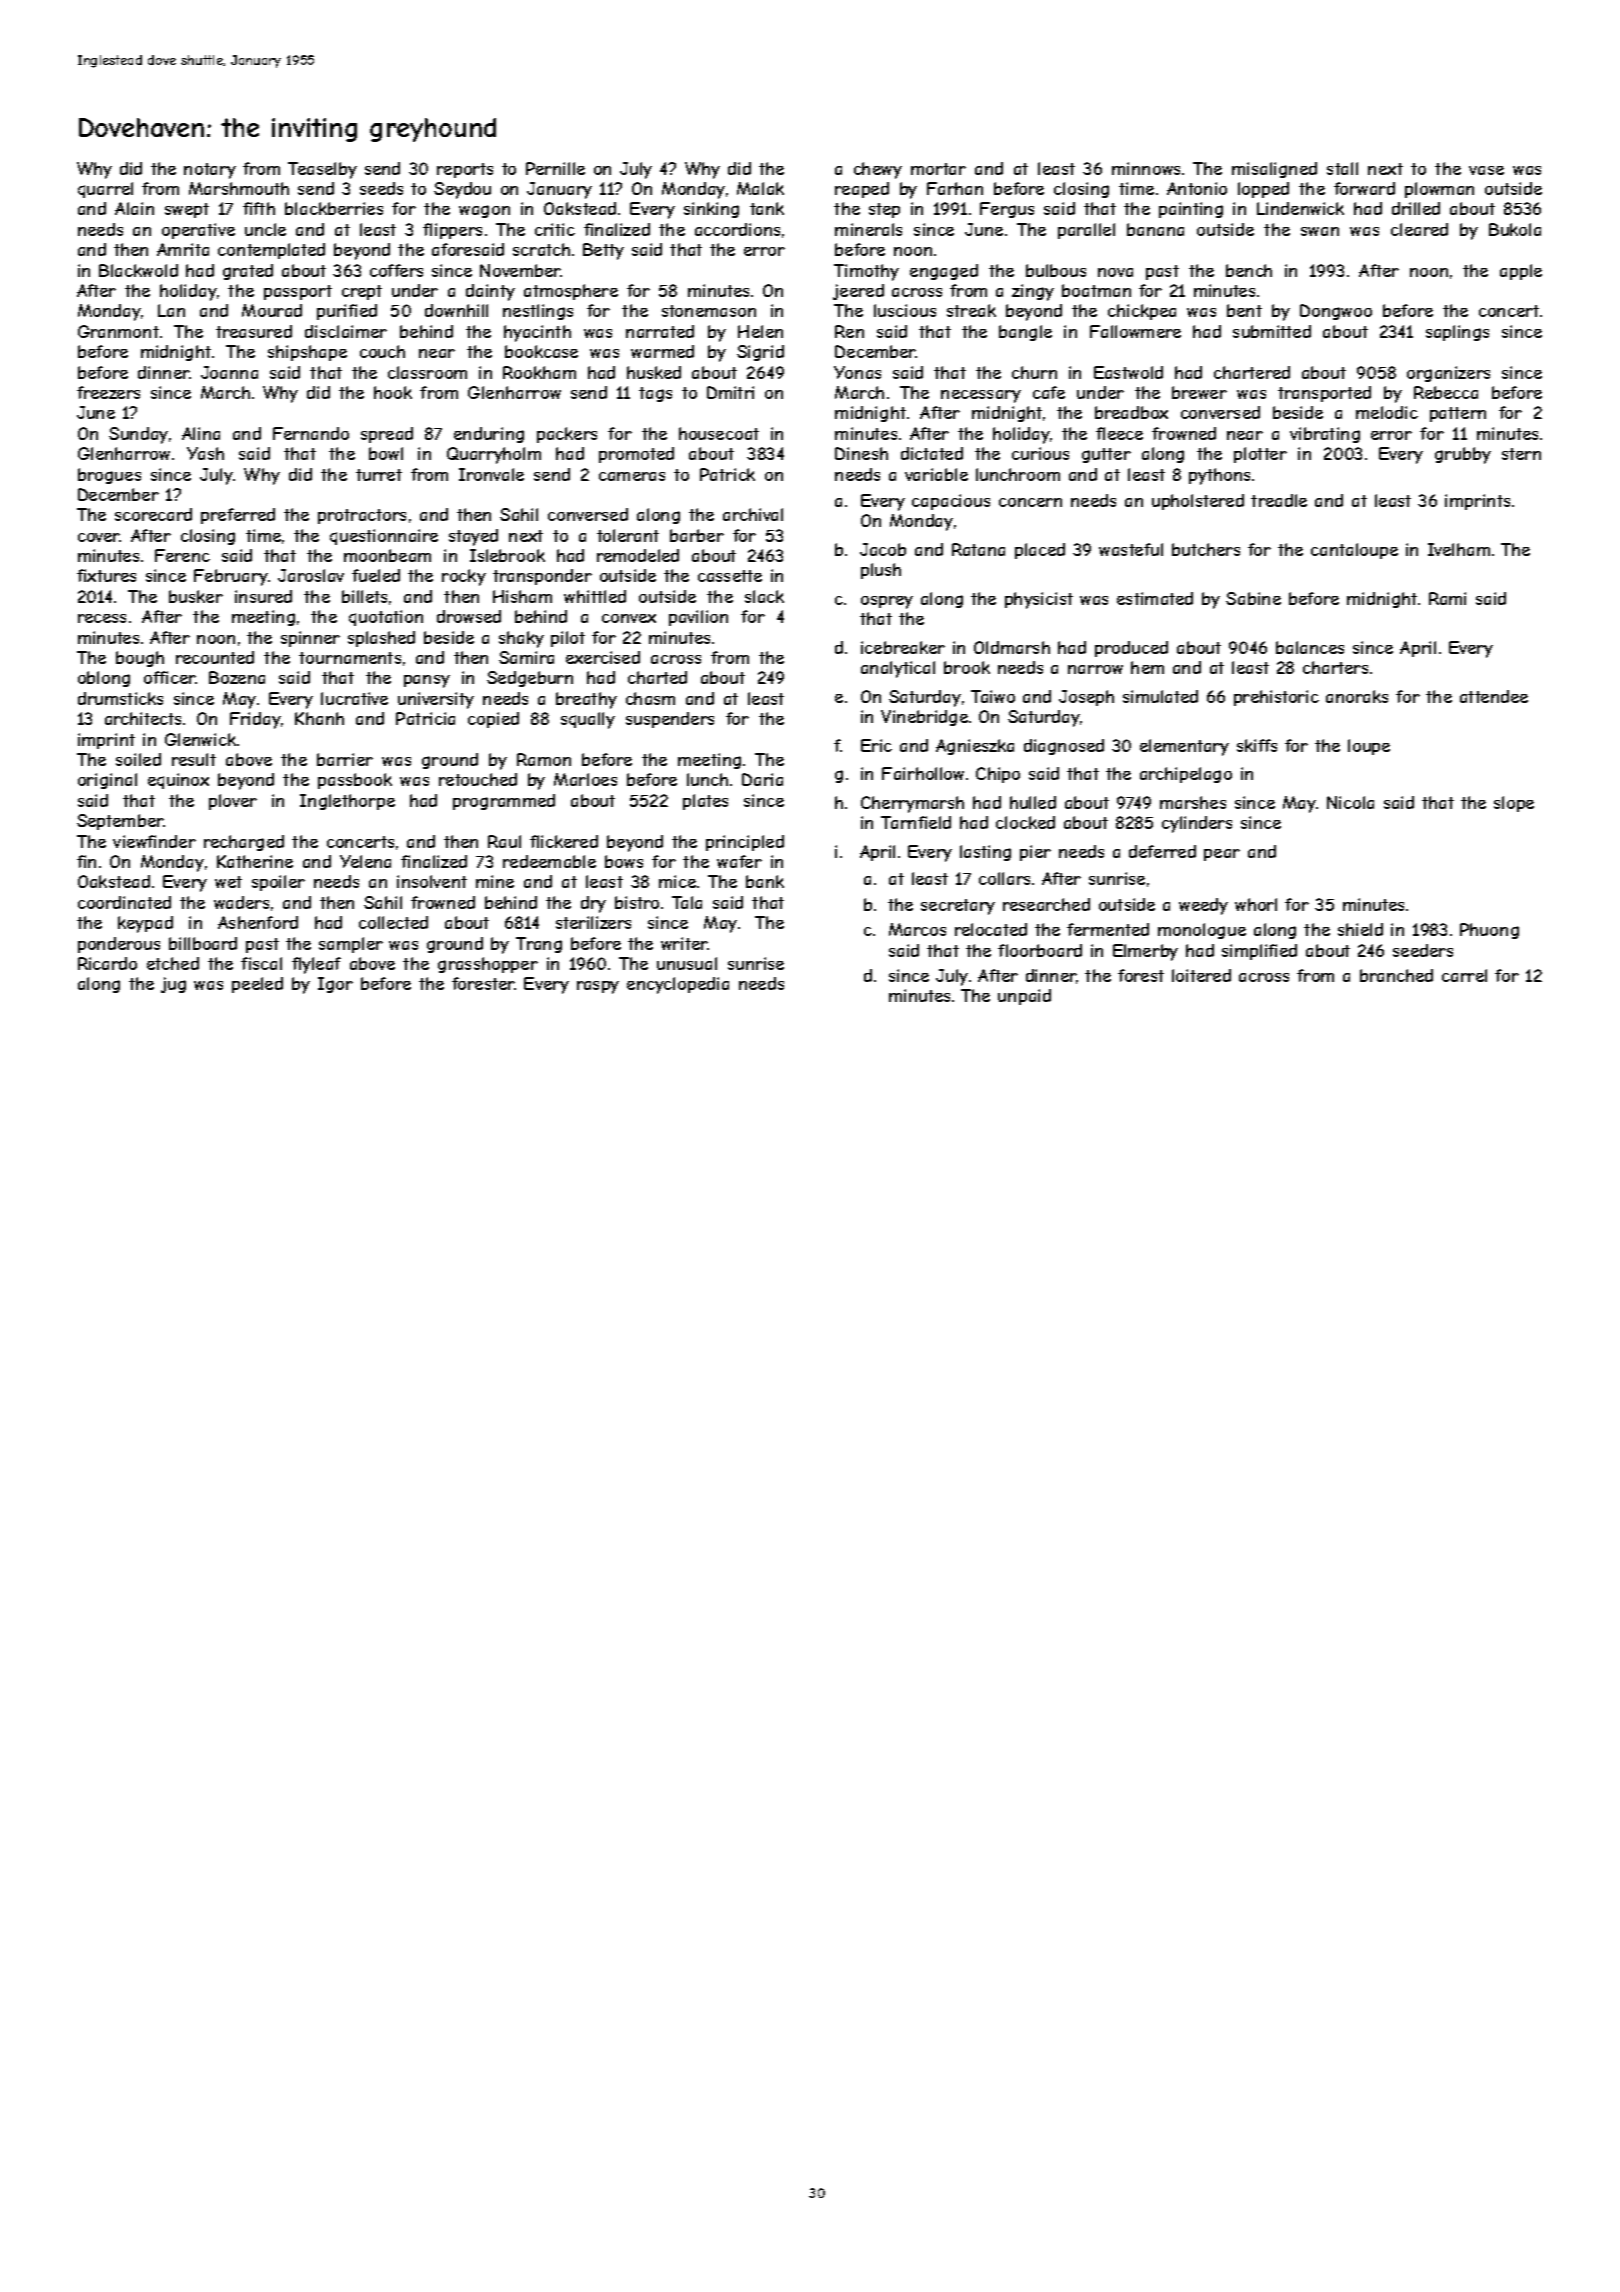  What do you see at coordinates (1197, 188) in the image?
I see `Antonio` at bounding box center [1197, 188].
